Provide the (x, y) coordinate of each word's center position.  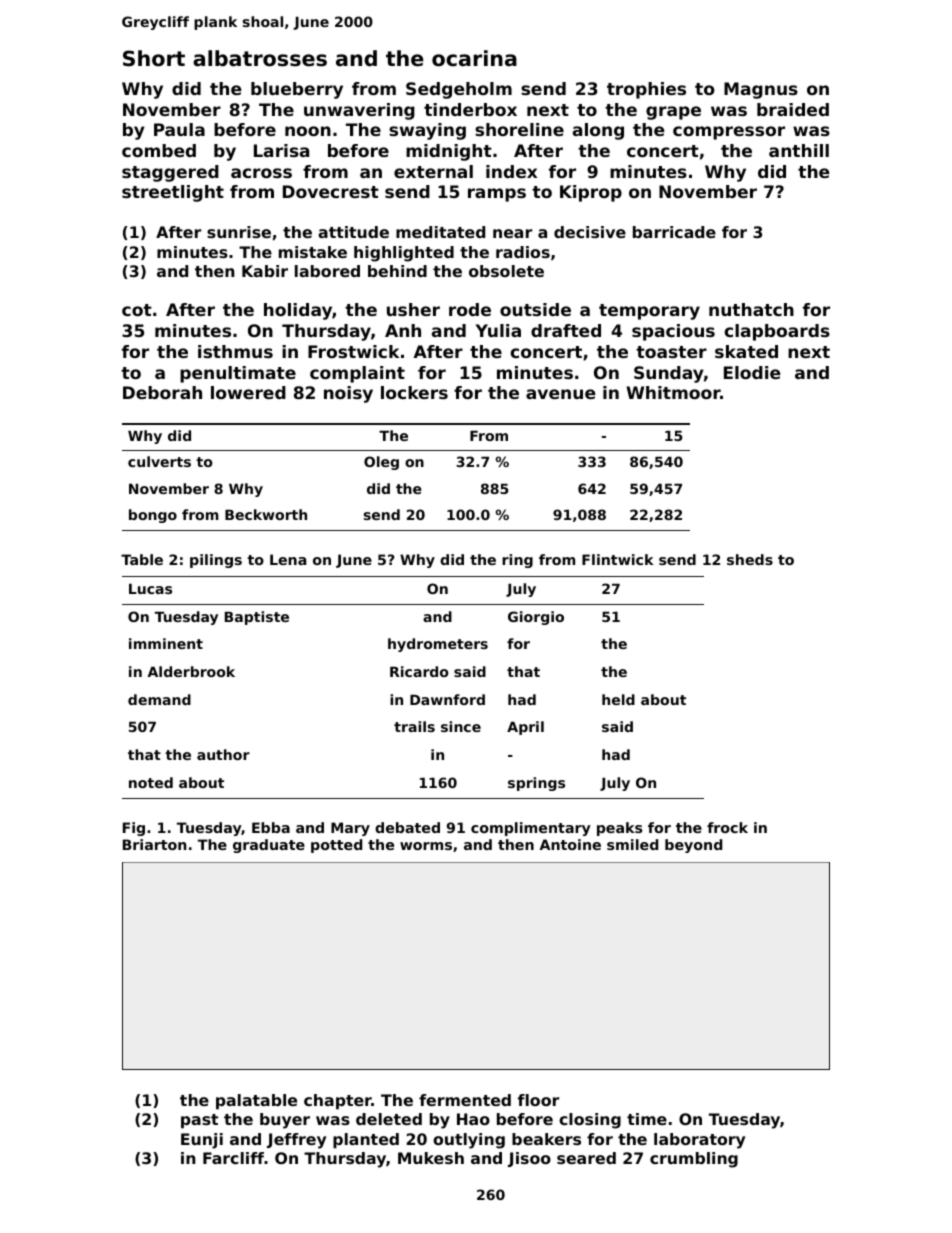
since (461, 726)
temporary (649, 312)
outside (535, 309)
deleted (389, 1119)
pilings (216, 561)
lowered (248, 392)
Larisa (281, 150)
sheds (750, 559)
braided (793, 109)
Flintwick (618, 559)
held (618, 699)
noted (151, 782)
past (199, 1121)
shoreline (519, 129)
